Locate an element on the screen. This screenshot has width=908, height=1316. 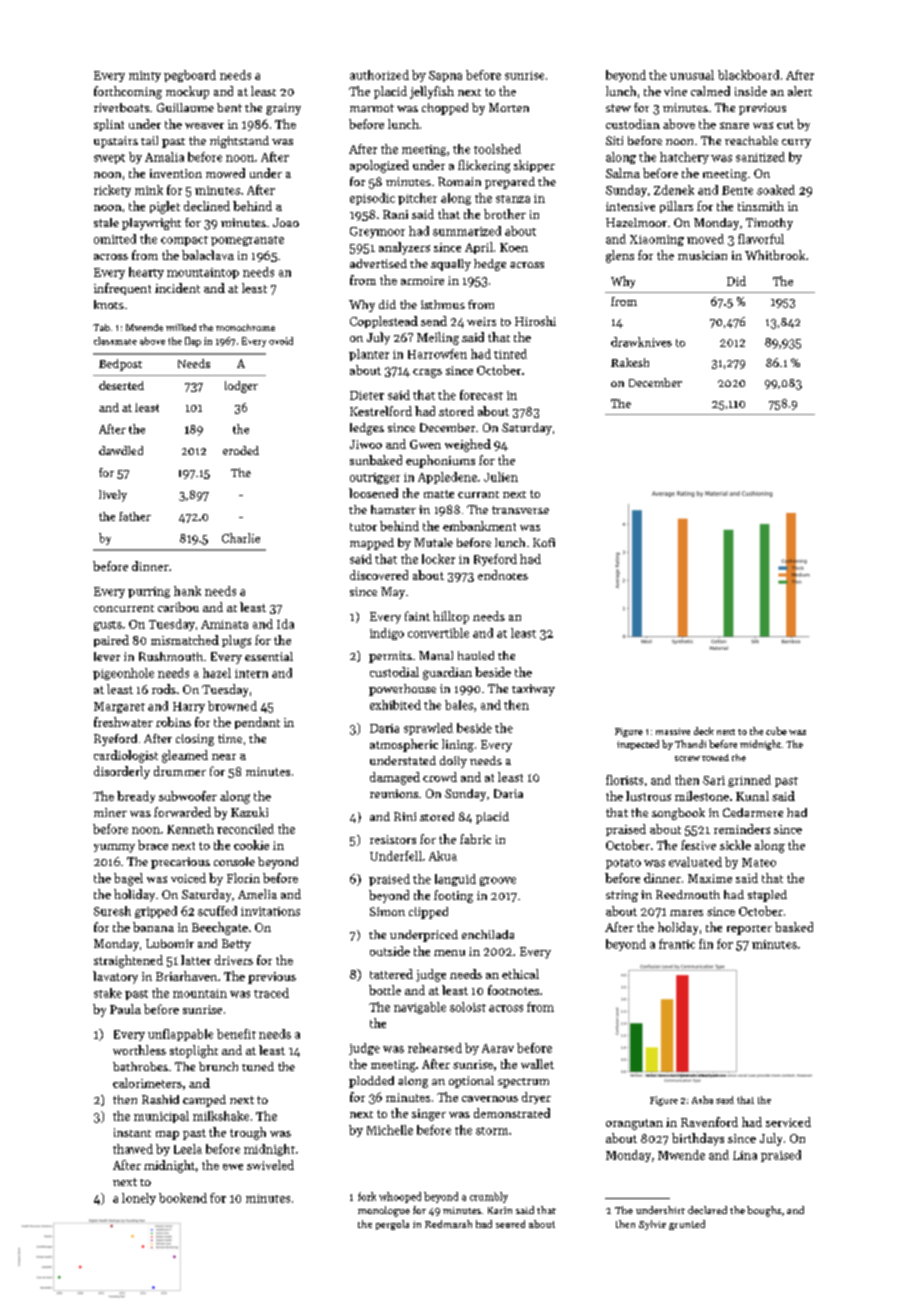
soloist is located at coordinates (468, 1007).
